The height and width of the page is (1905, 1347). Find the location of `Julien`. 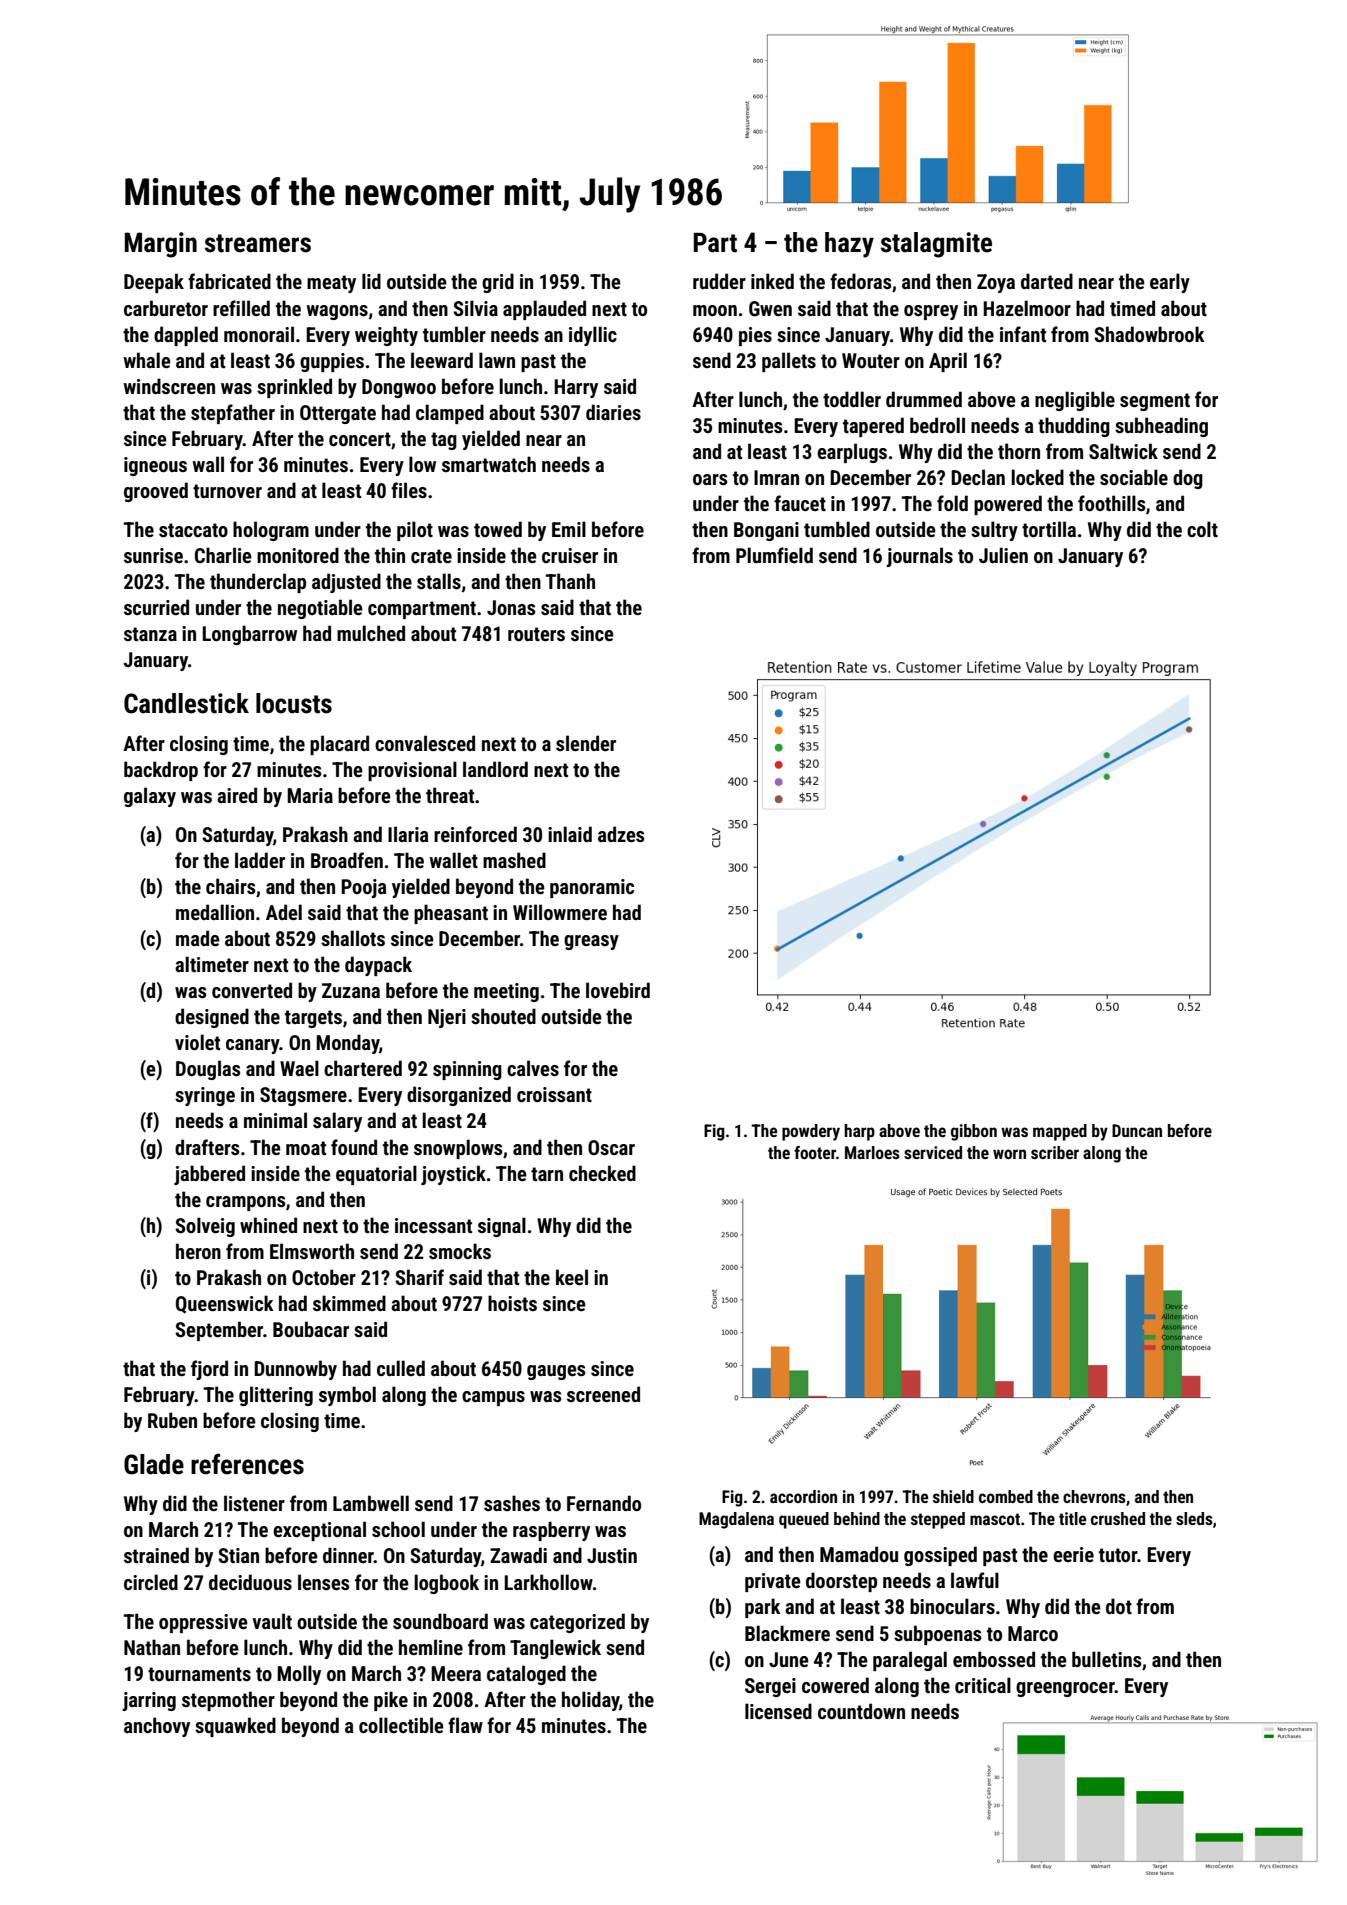

Julien is located at coordinates (1003, 555).
